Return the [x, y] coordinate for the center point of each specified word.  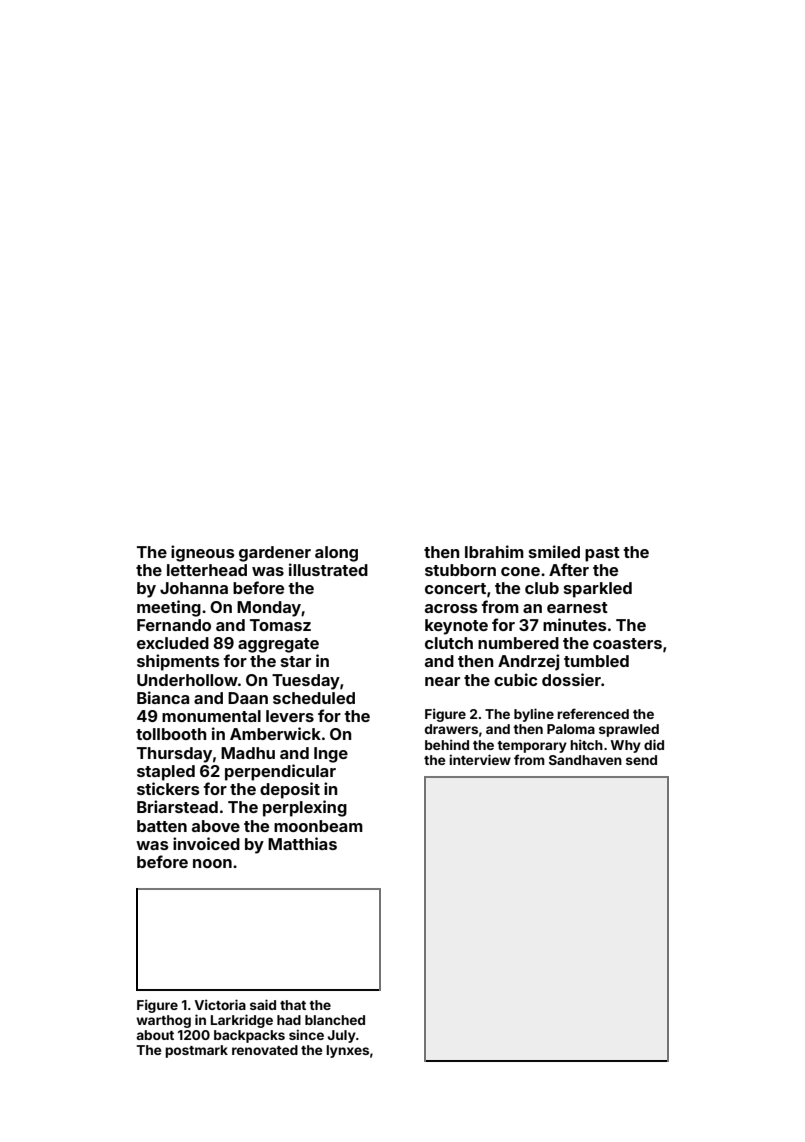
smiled [554, 551]
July [341, 1036]
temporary [532, 747]
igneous [203, 553]
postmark [196, 1051]
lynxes [347, 1051]
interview [480, 759]
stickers [168, 788]
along [336, 554]
